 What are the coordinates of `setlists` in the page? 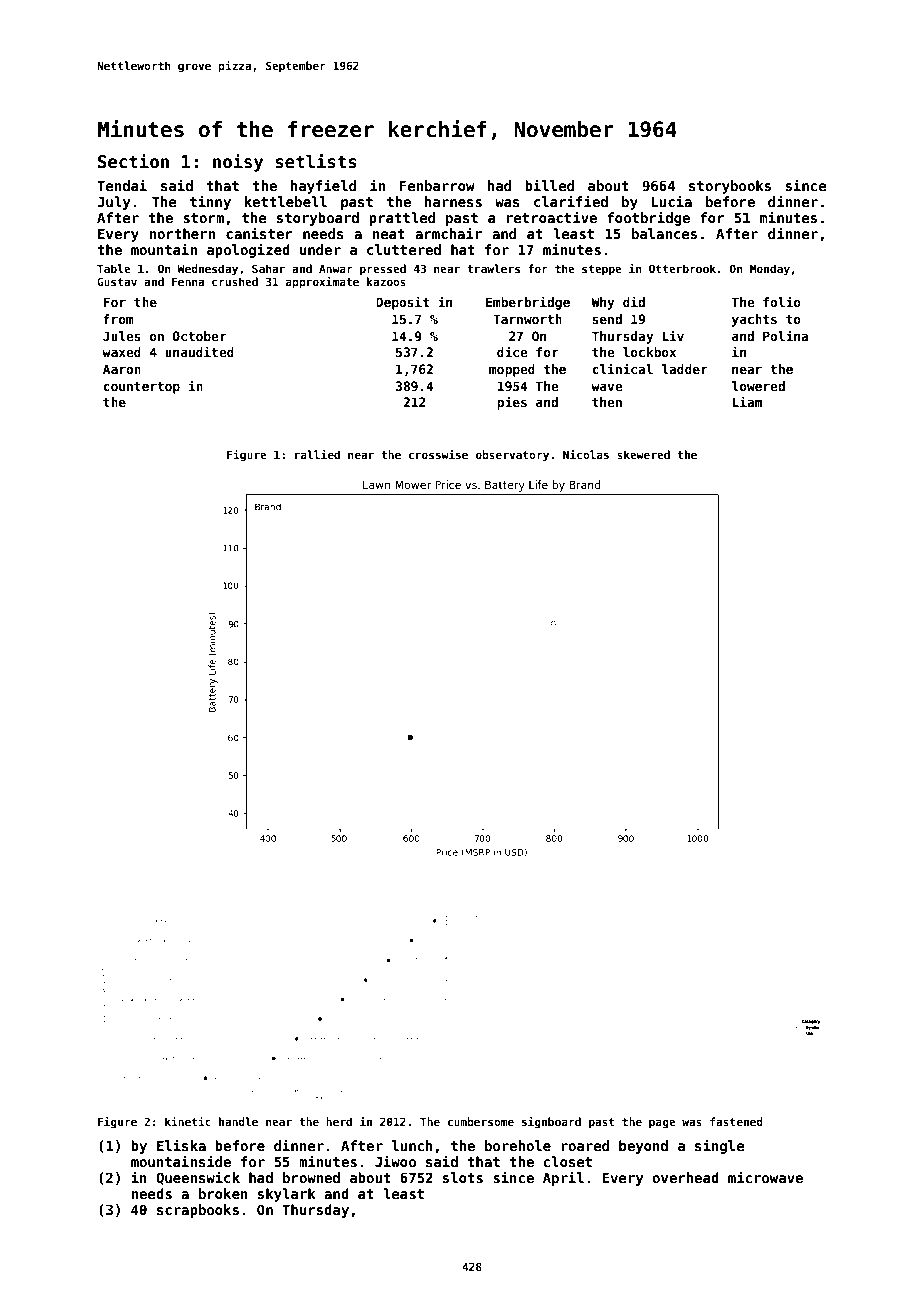 It's located at (316, 161).
